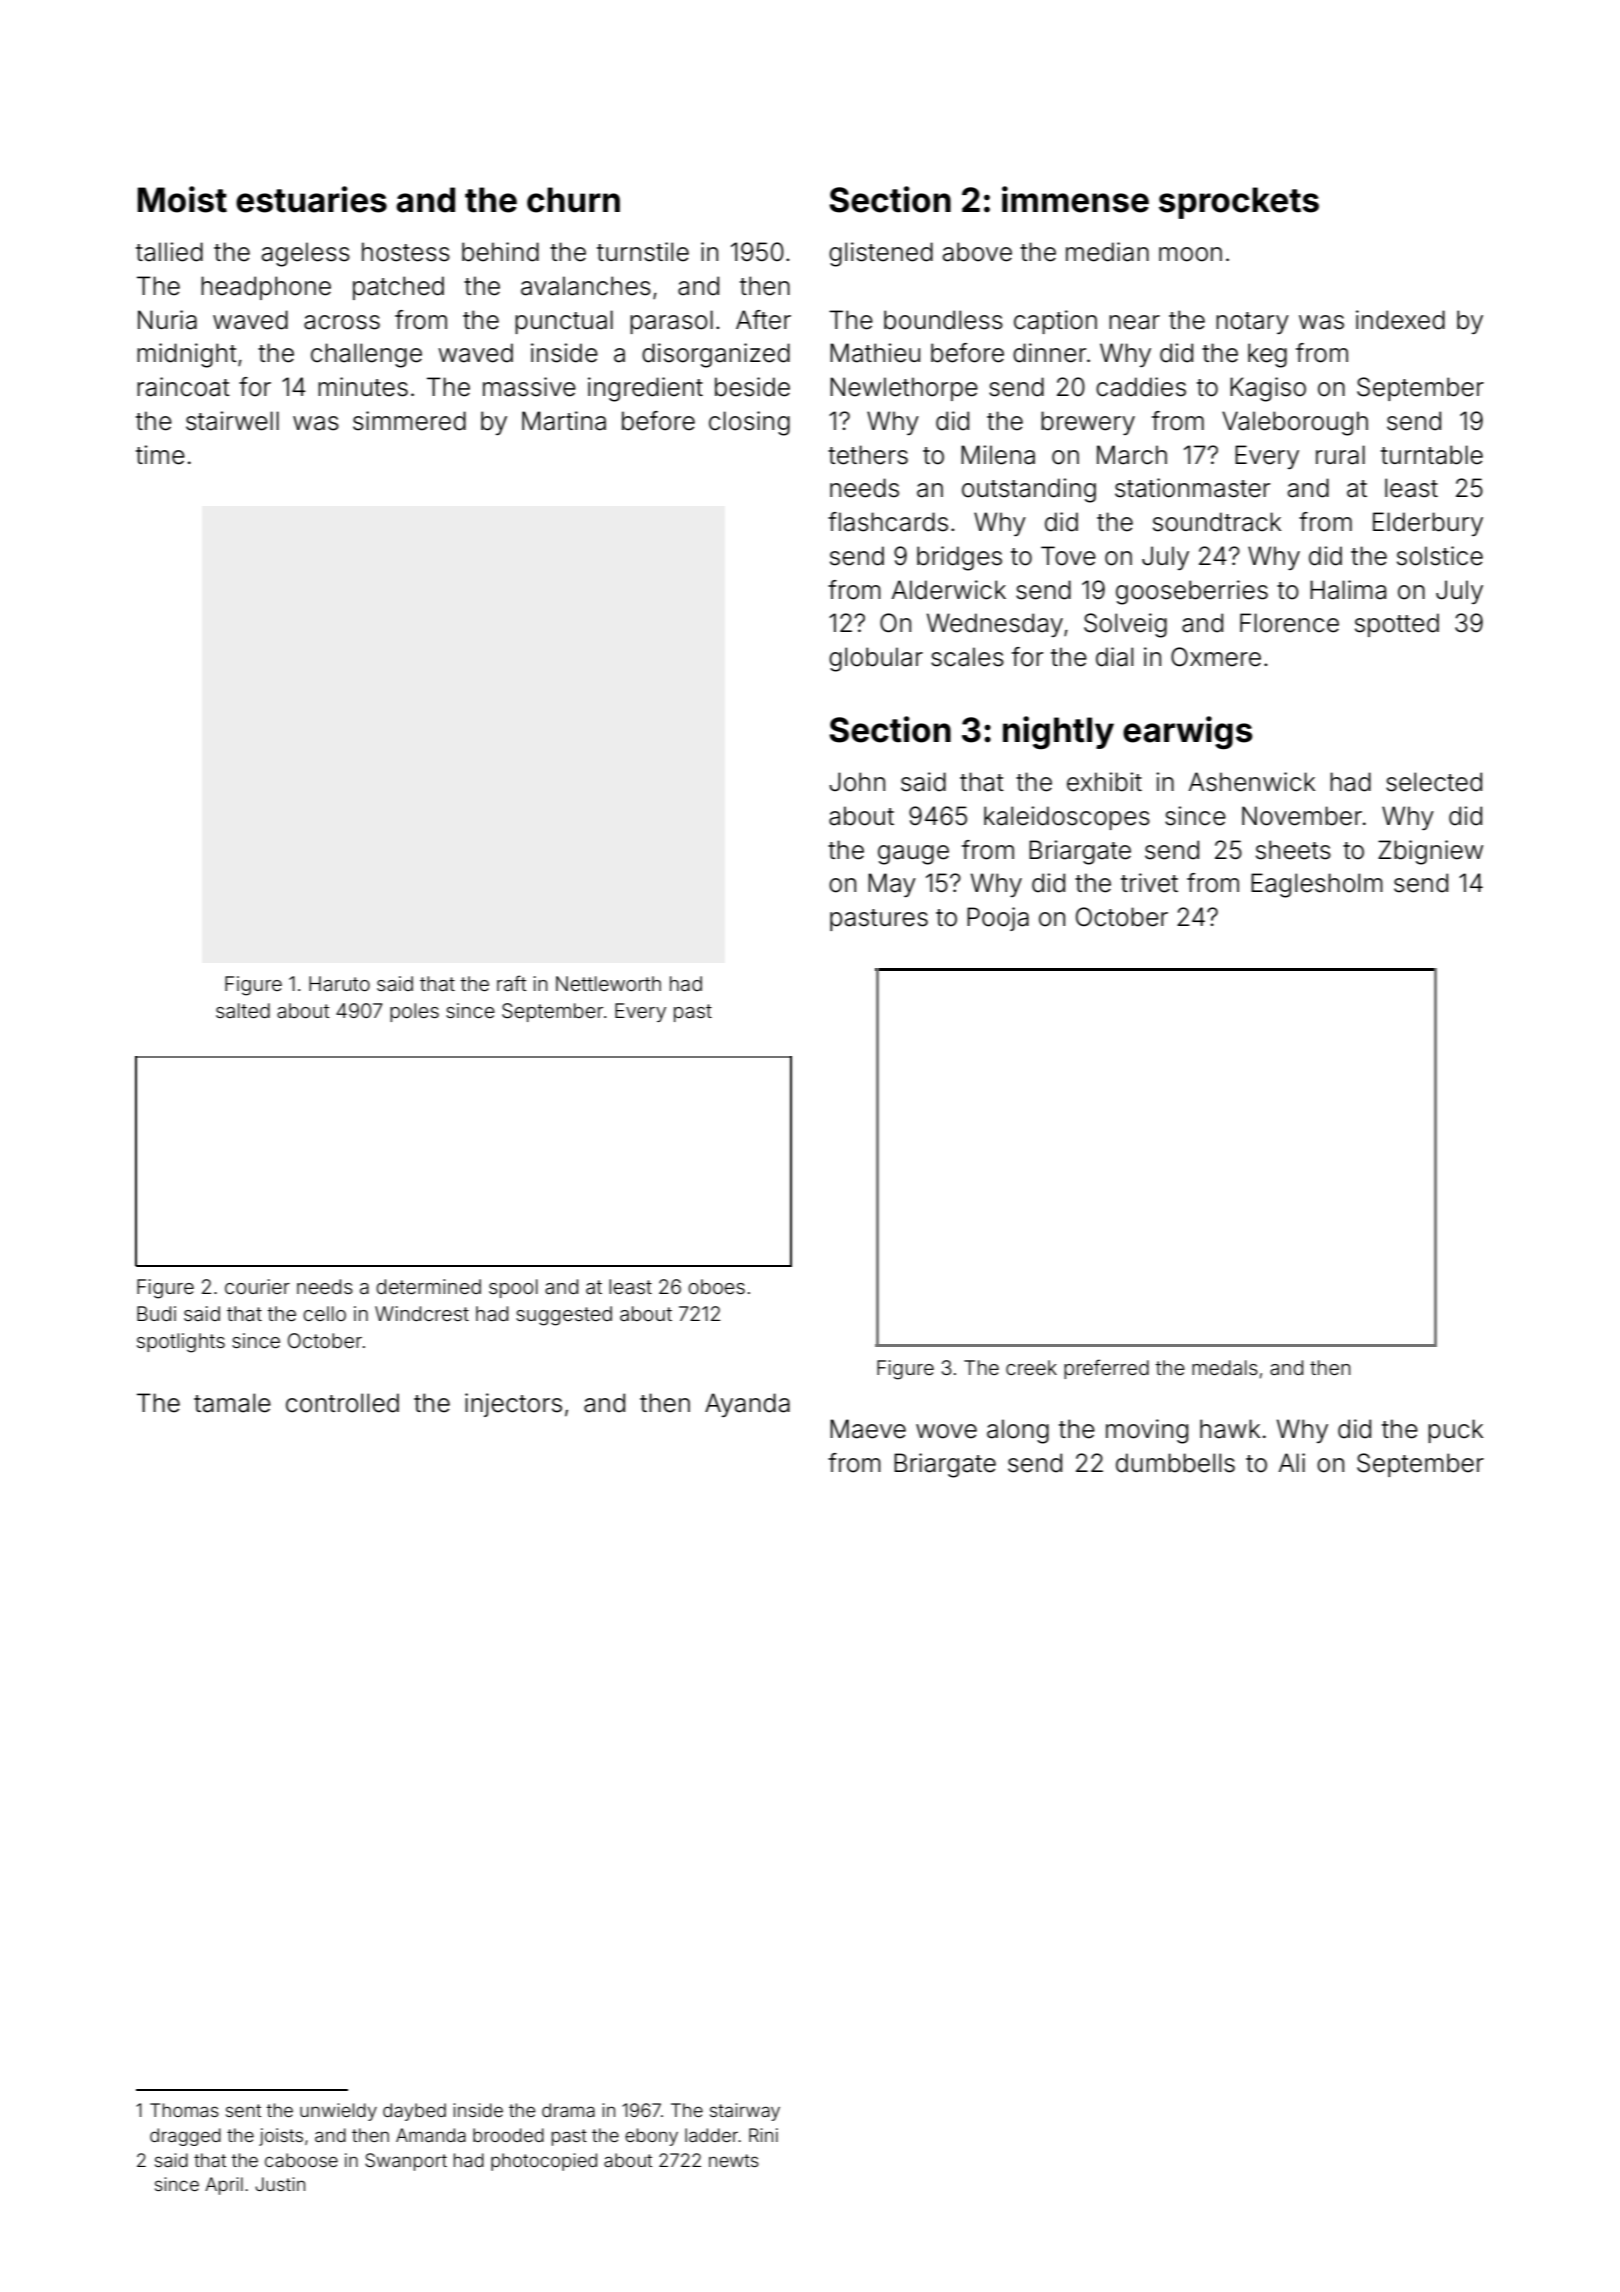  What do you see at coordinates (763, 2135) in the page?
I see `Rini` at bounding box center [763, 2135].
